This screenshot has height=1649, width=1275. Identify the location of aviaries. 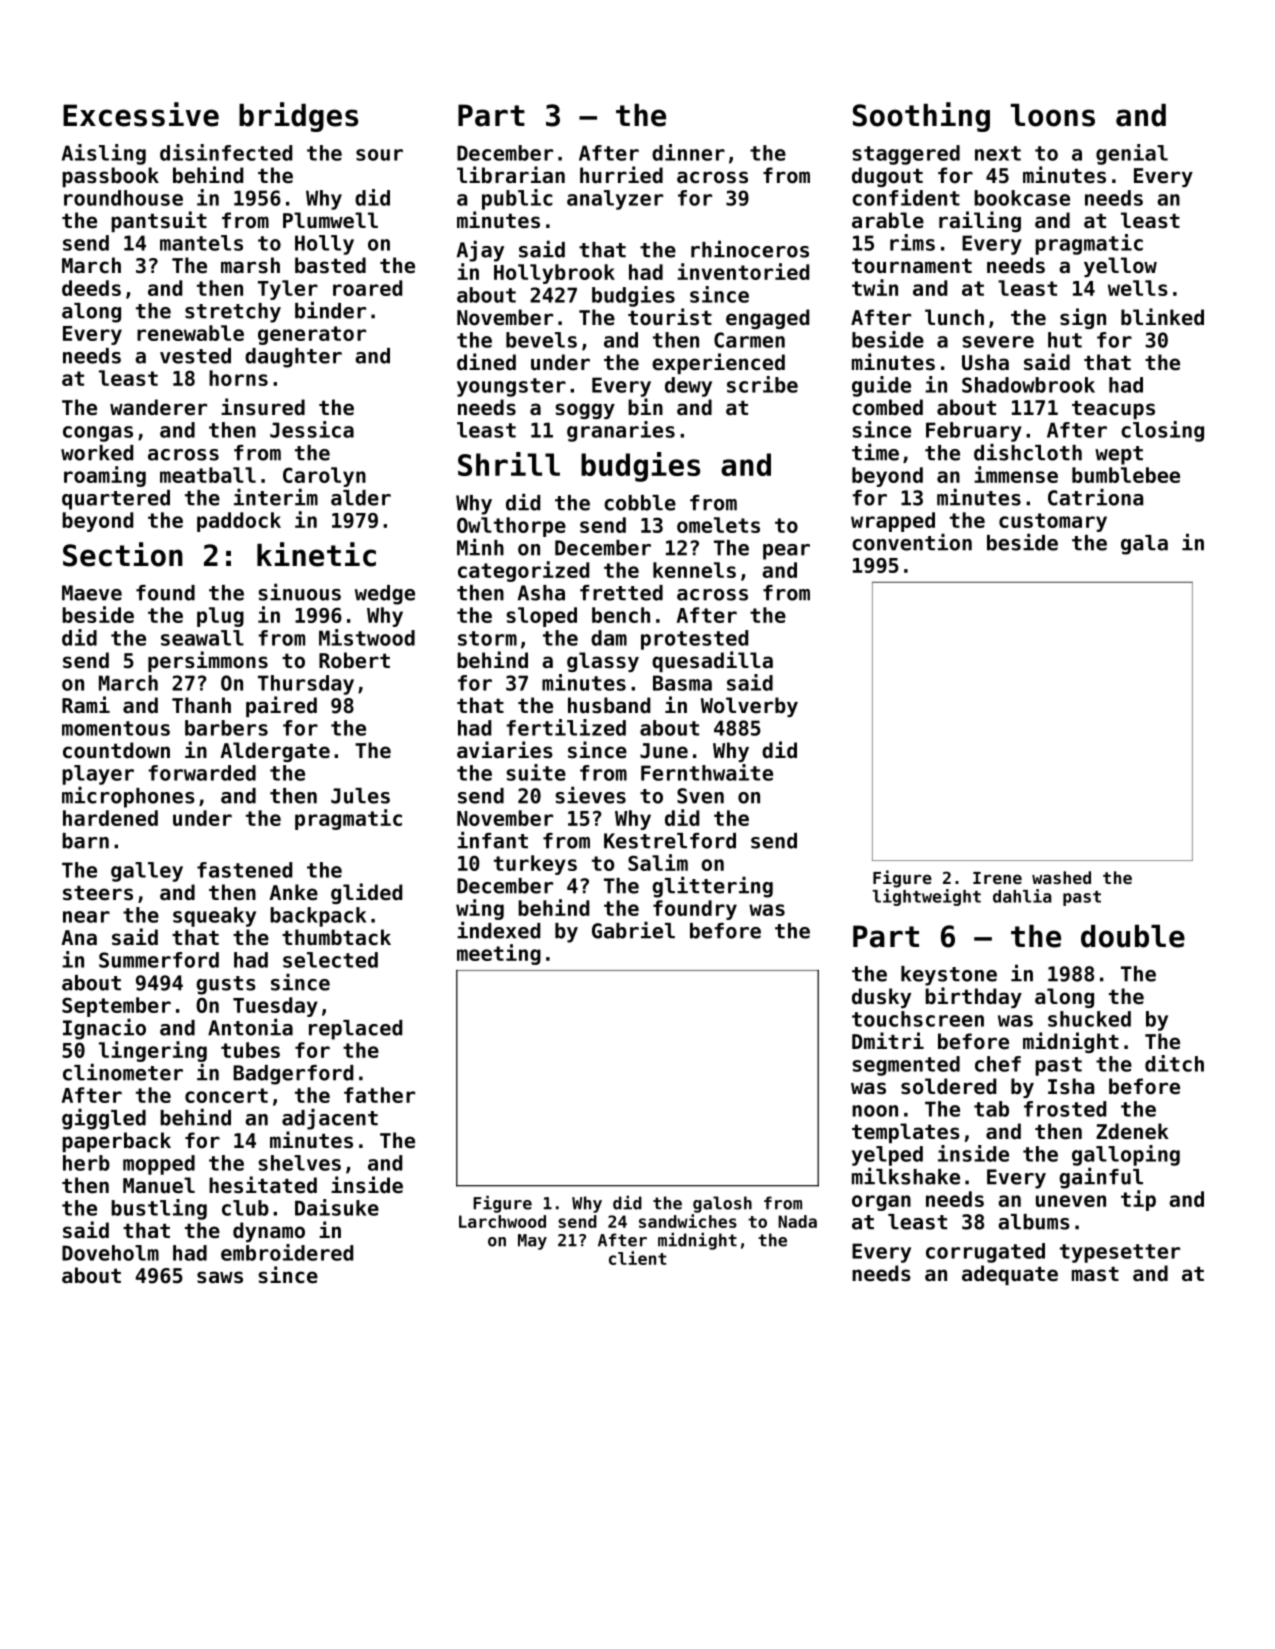
(505, 750).
